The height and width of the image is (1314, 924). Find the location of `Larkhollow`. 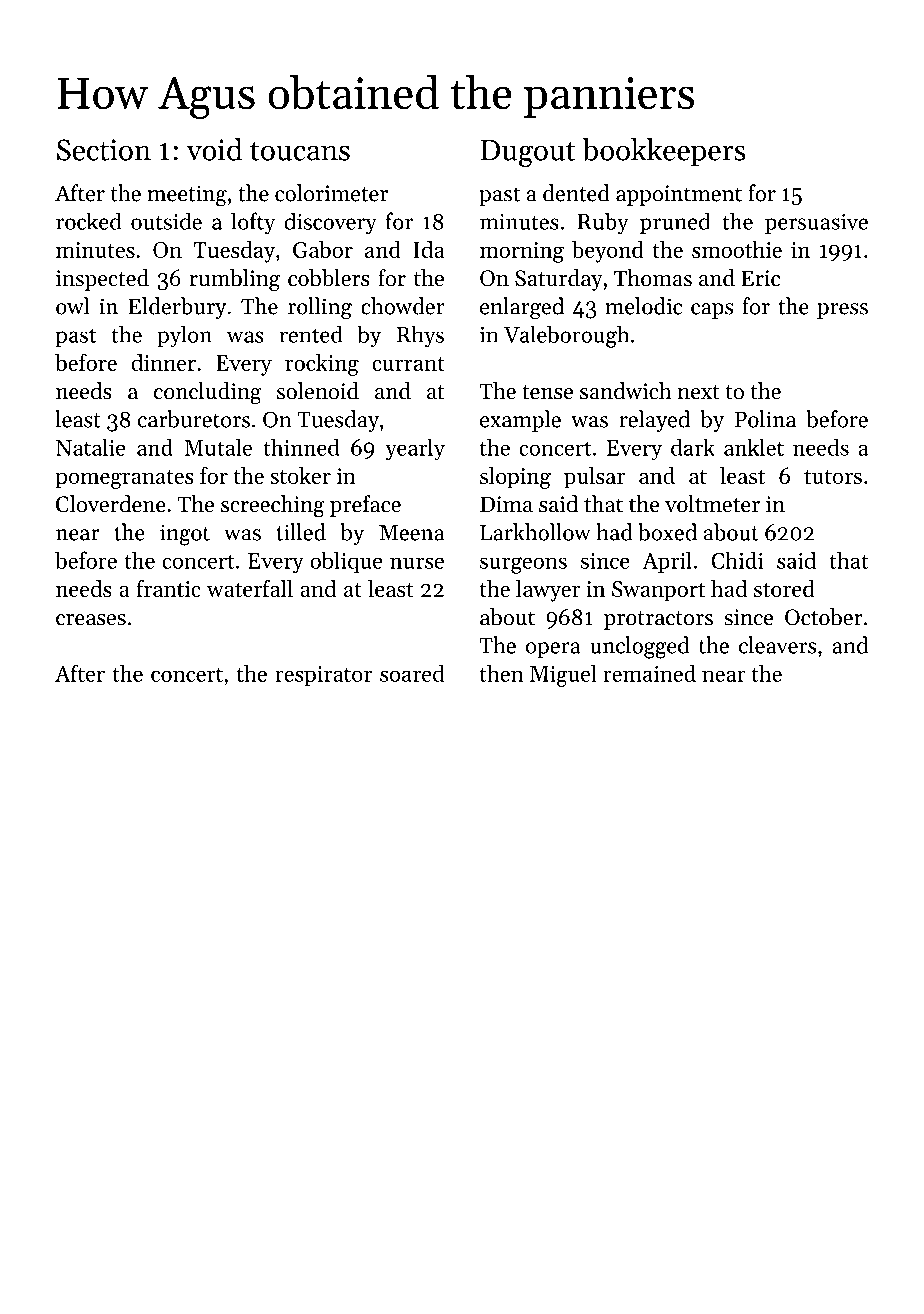

Larkhollow is located at coordinates (535, 532).
